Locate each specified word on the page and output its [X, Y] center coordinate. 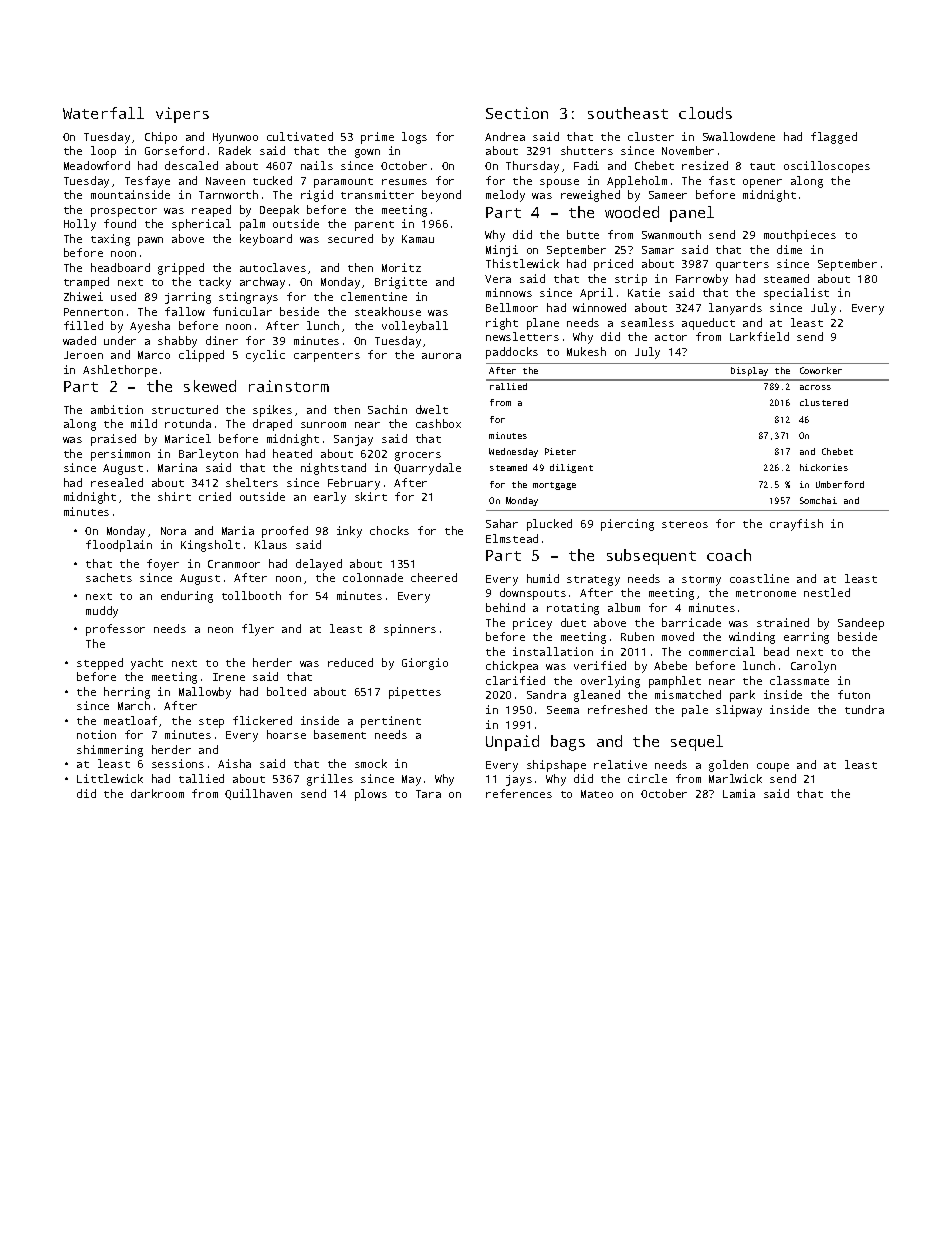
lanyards [735, 309]
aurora [441, 356]
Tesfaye [147, 182]
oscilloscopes [827, 167]
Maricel [188, 438]
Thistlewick [522, 263]
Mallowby [205, 693]
